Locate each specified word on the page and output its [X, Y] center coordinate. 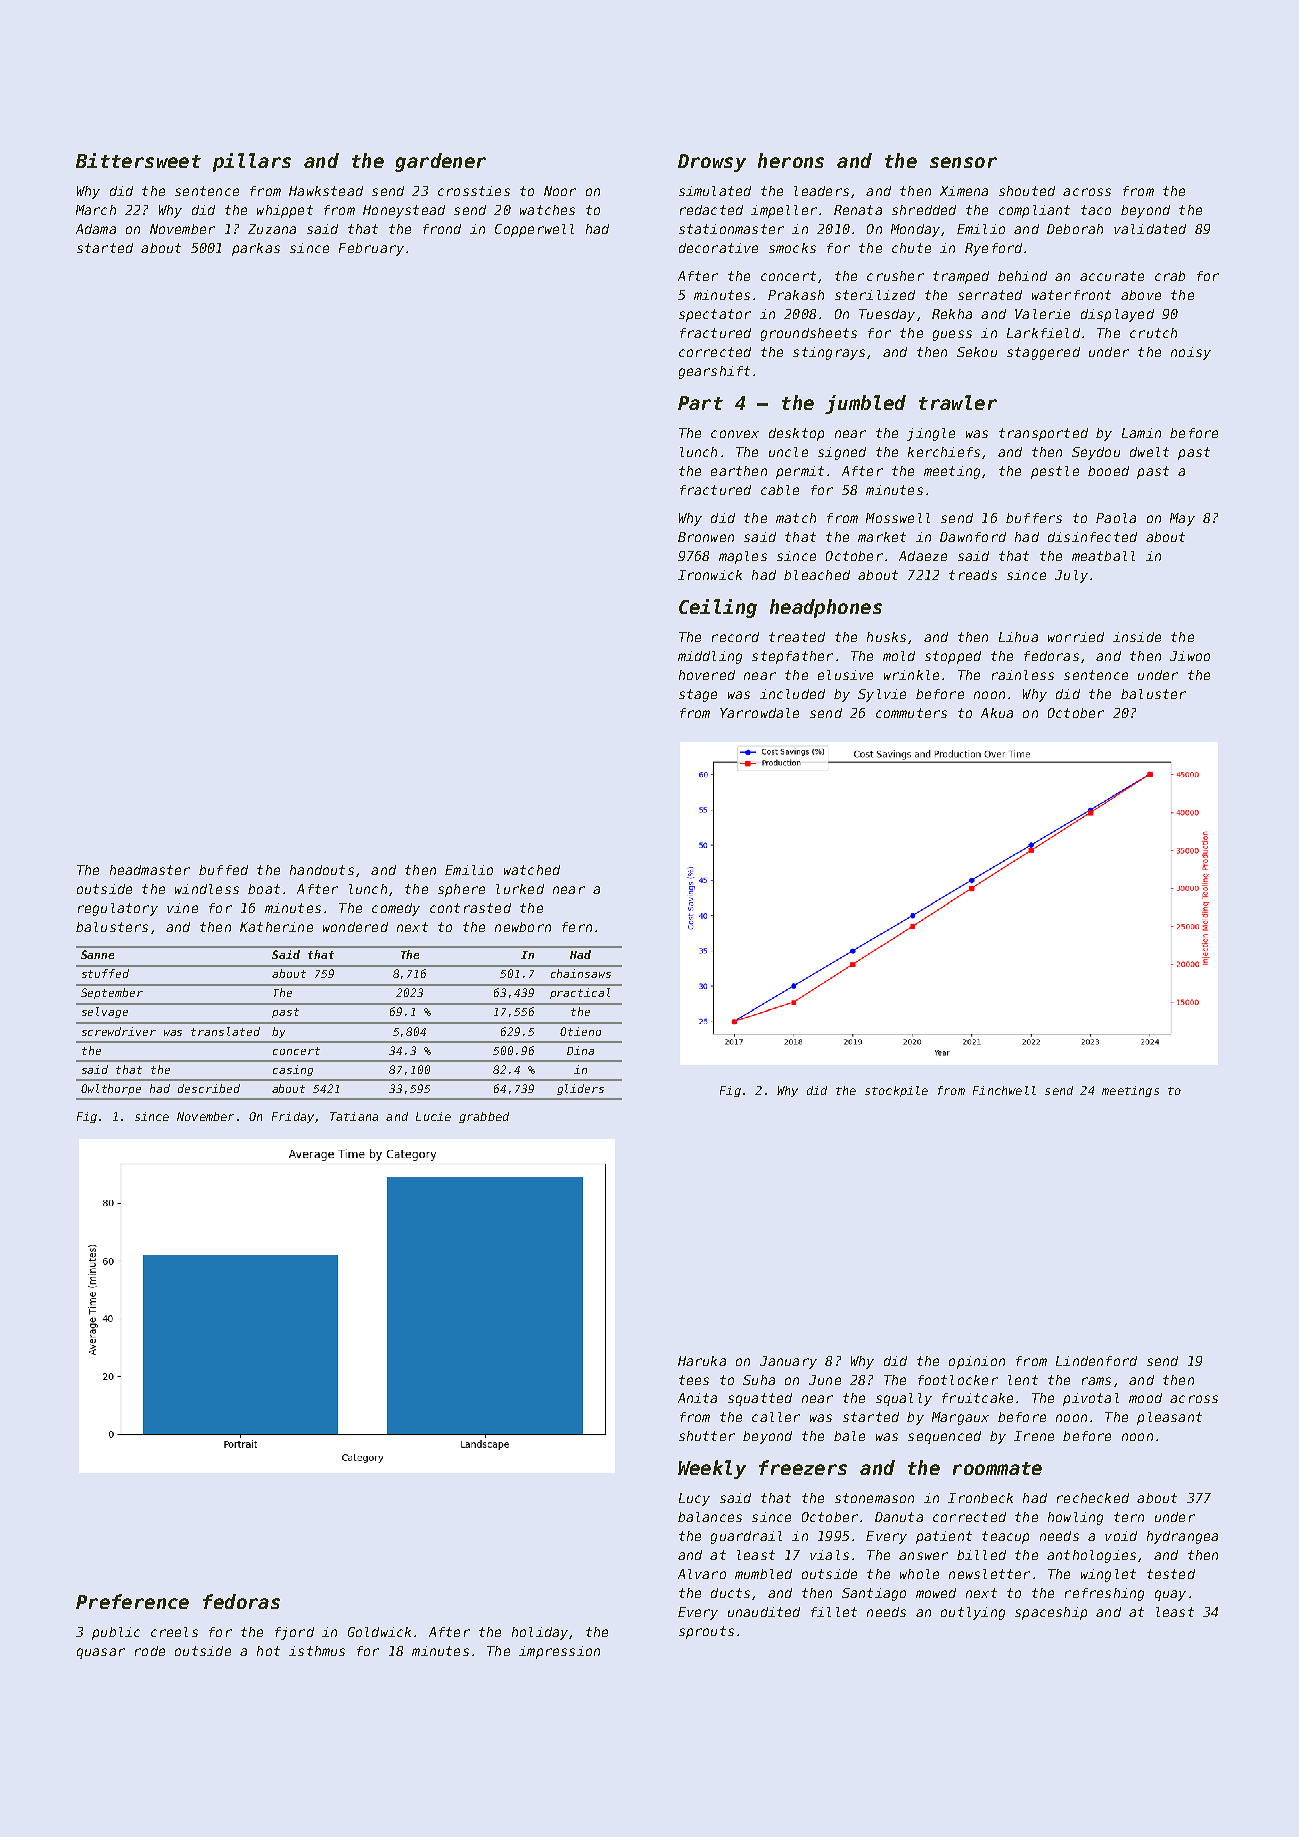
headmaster [150, 870]
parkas [256, 249]
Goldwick [379, 1632]
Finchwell [1004, 1090]
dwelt [1149, 452]
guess [952, 335]
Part [700, 403]
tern [1129, 1517]
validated [1150, 229]
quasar [101, 1653]
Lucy [694, 1499]
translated [225, 1031]
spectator [715, 315]
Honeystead [404, 211]
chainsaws [581, 973]
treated [797, 637]
